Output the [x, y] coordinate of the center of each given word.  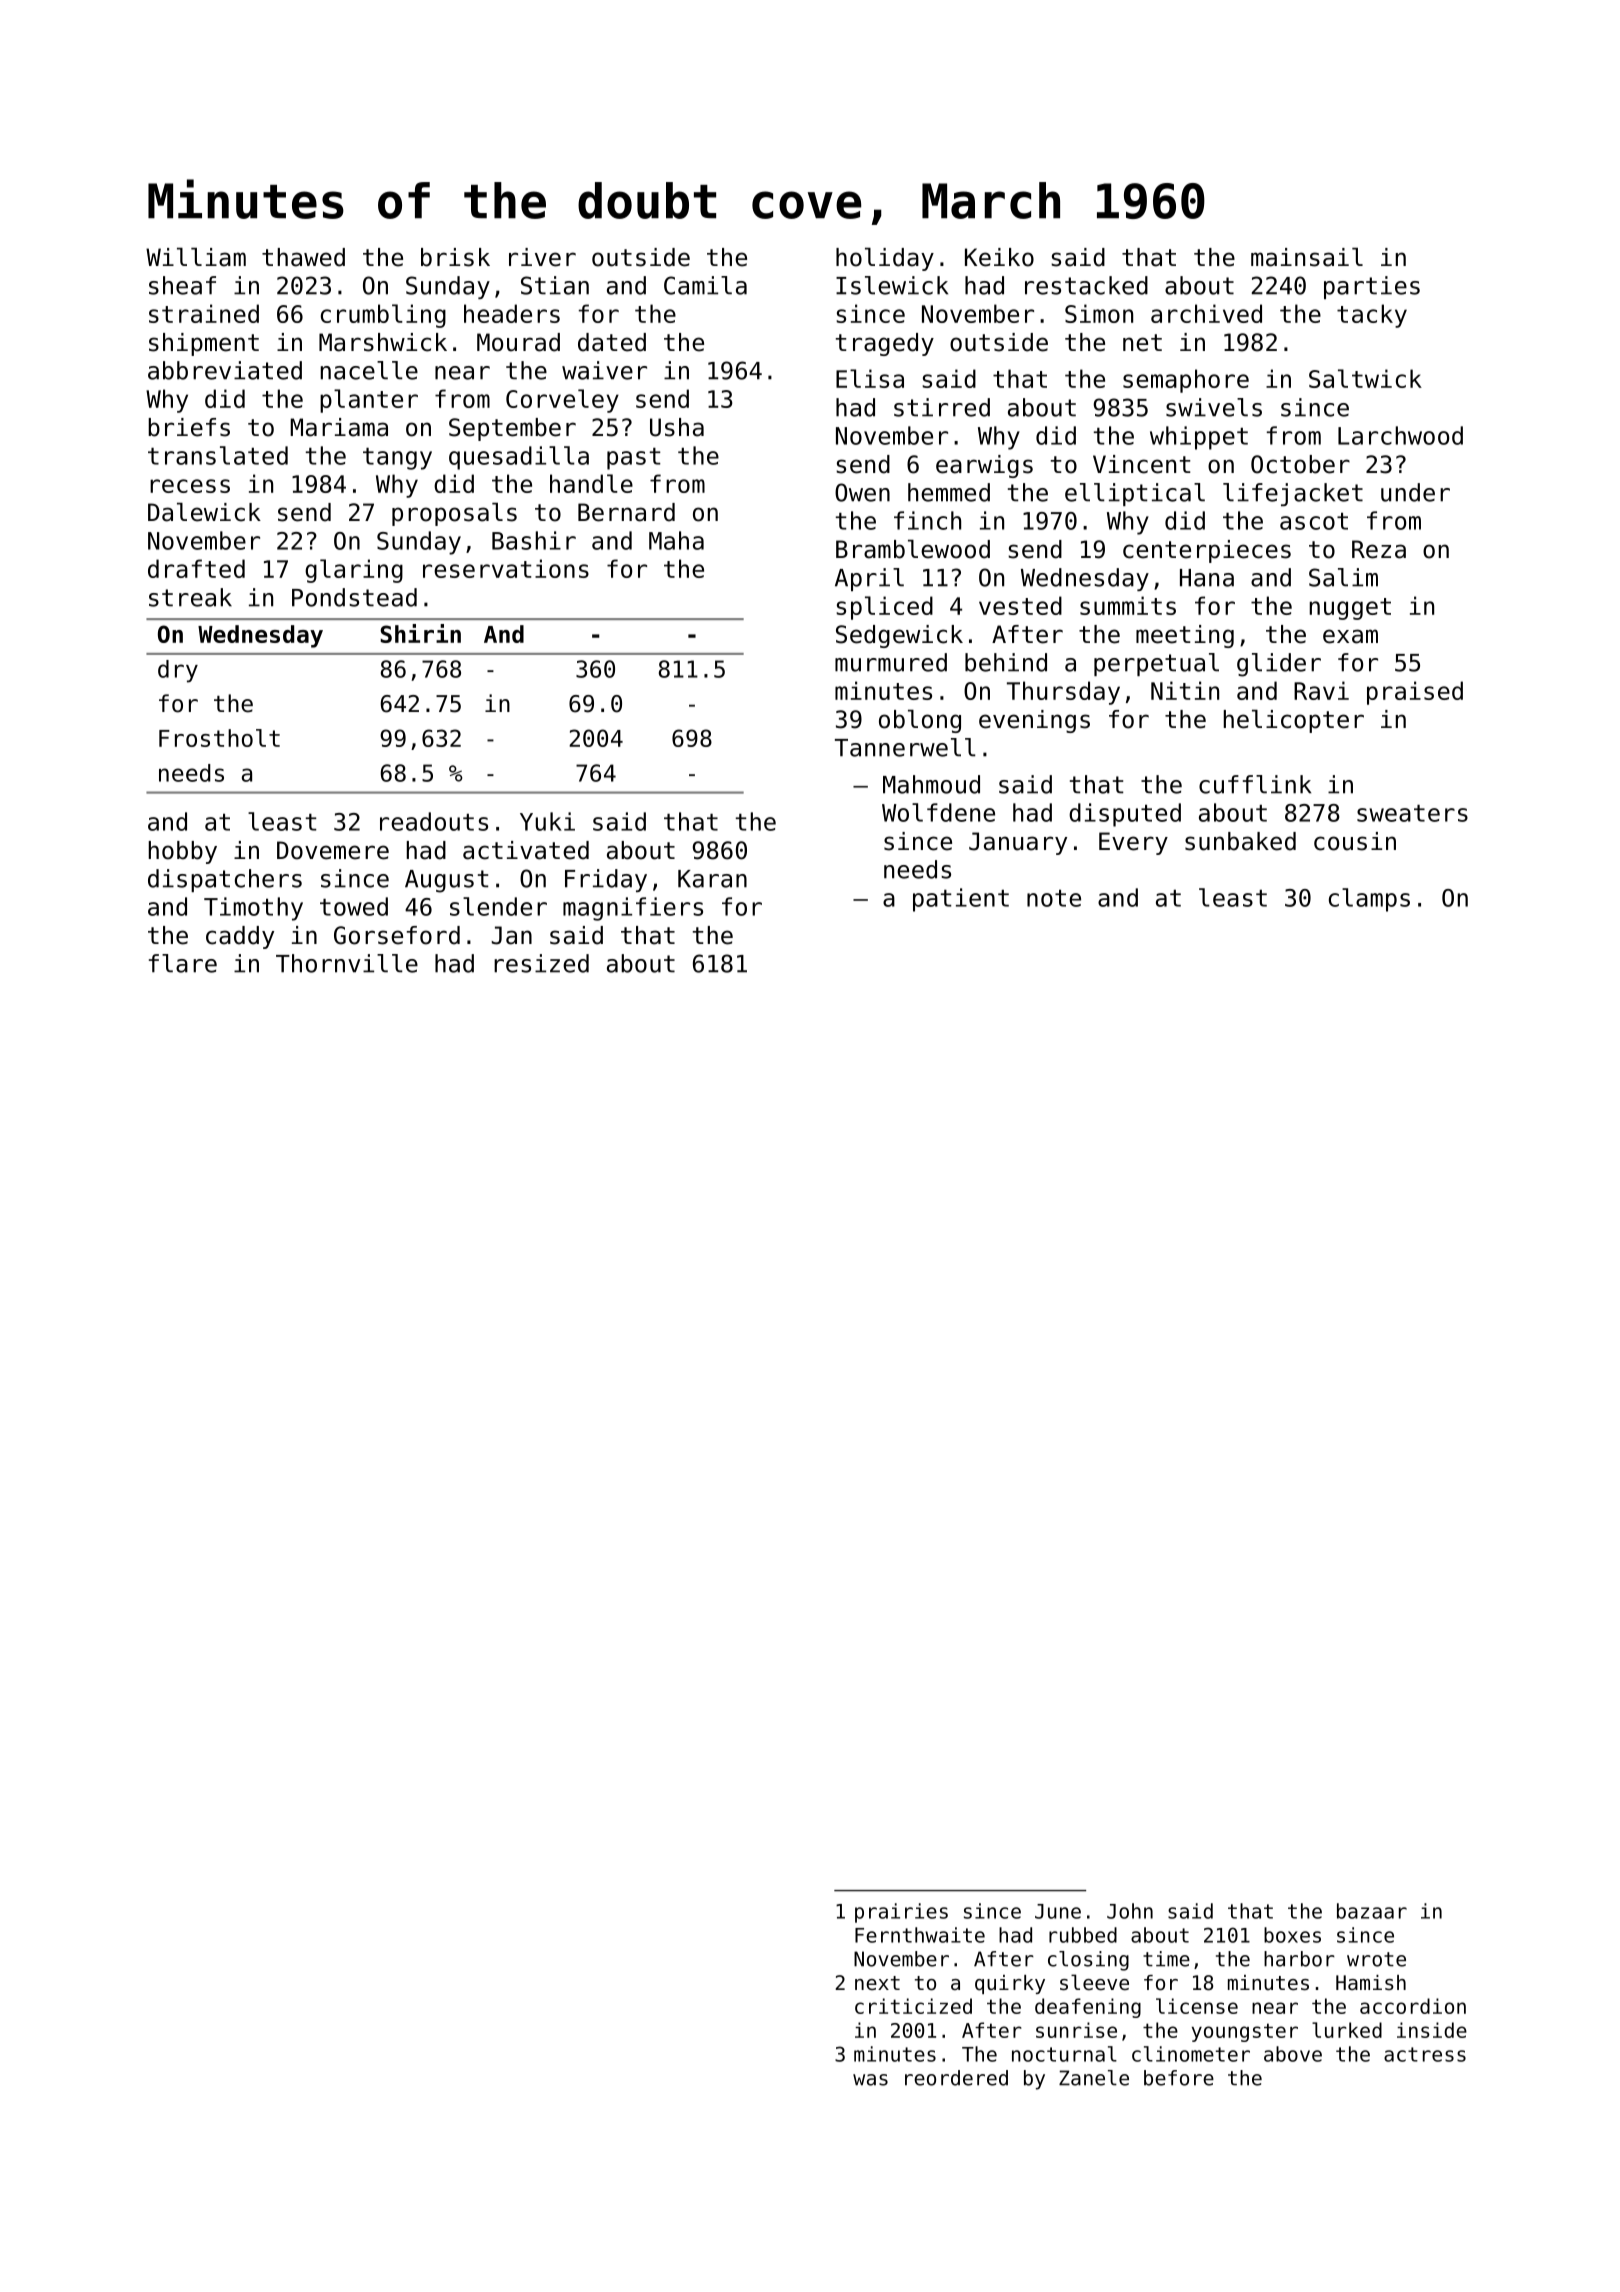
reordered [956, 2078]
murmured [891, 662]
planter [369, 401]
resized [541, 963]
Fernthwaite [920, 1935]
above [1293, 2054]
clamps [1369, 900]
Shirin [420, 633]
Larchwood [1400, 435]
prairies [901, 1913]
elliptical [1135, 494]
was [870, 2080]
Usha [677, 427]
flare [183, 963]
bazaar [1372, 1911]
